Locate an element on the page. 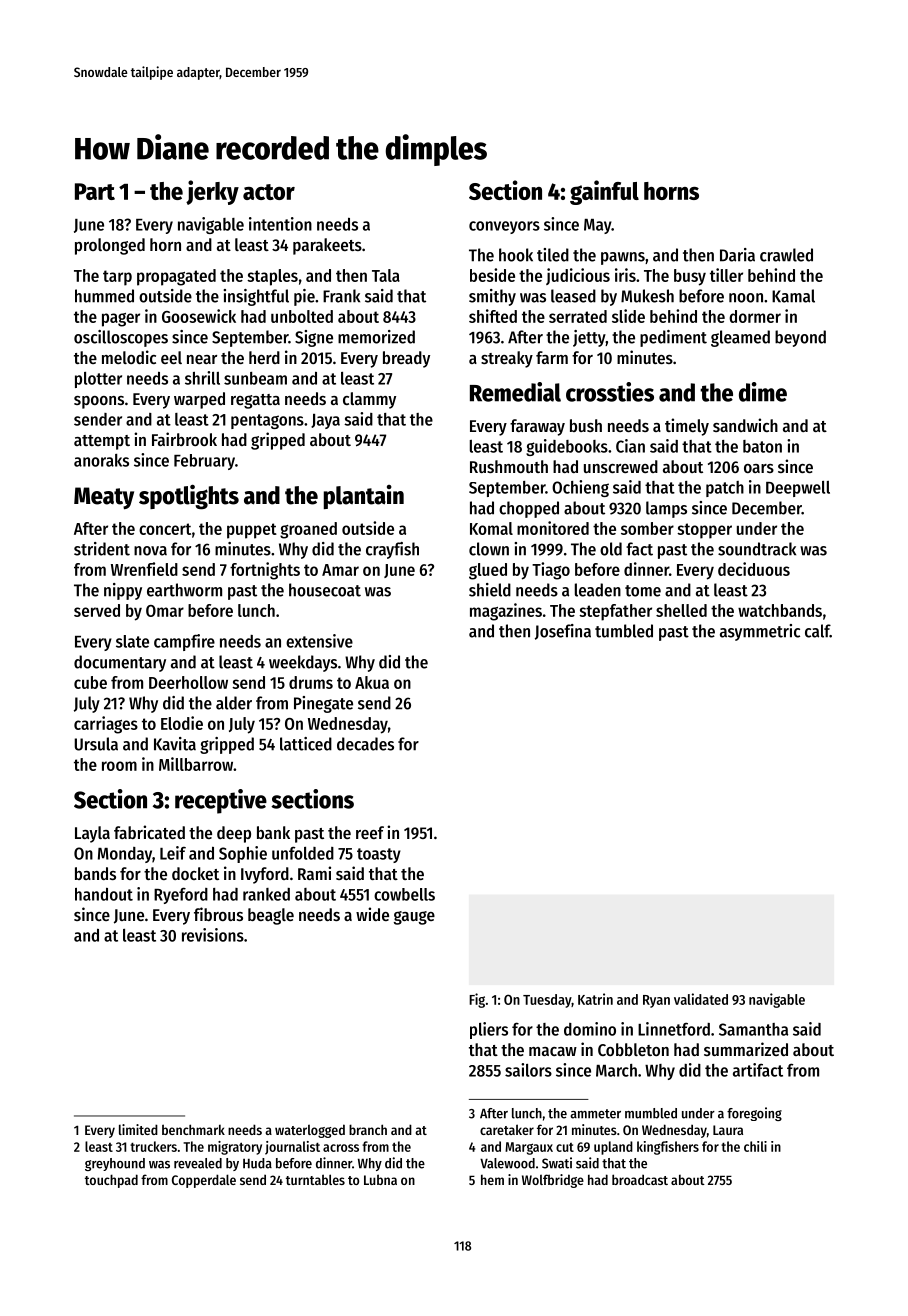 This document has width=908, height=1316. revisions is located at coordinates (213, 935).
